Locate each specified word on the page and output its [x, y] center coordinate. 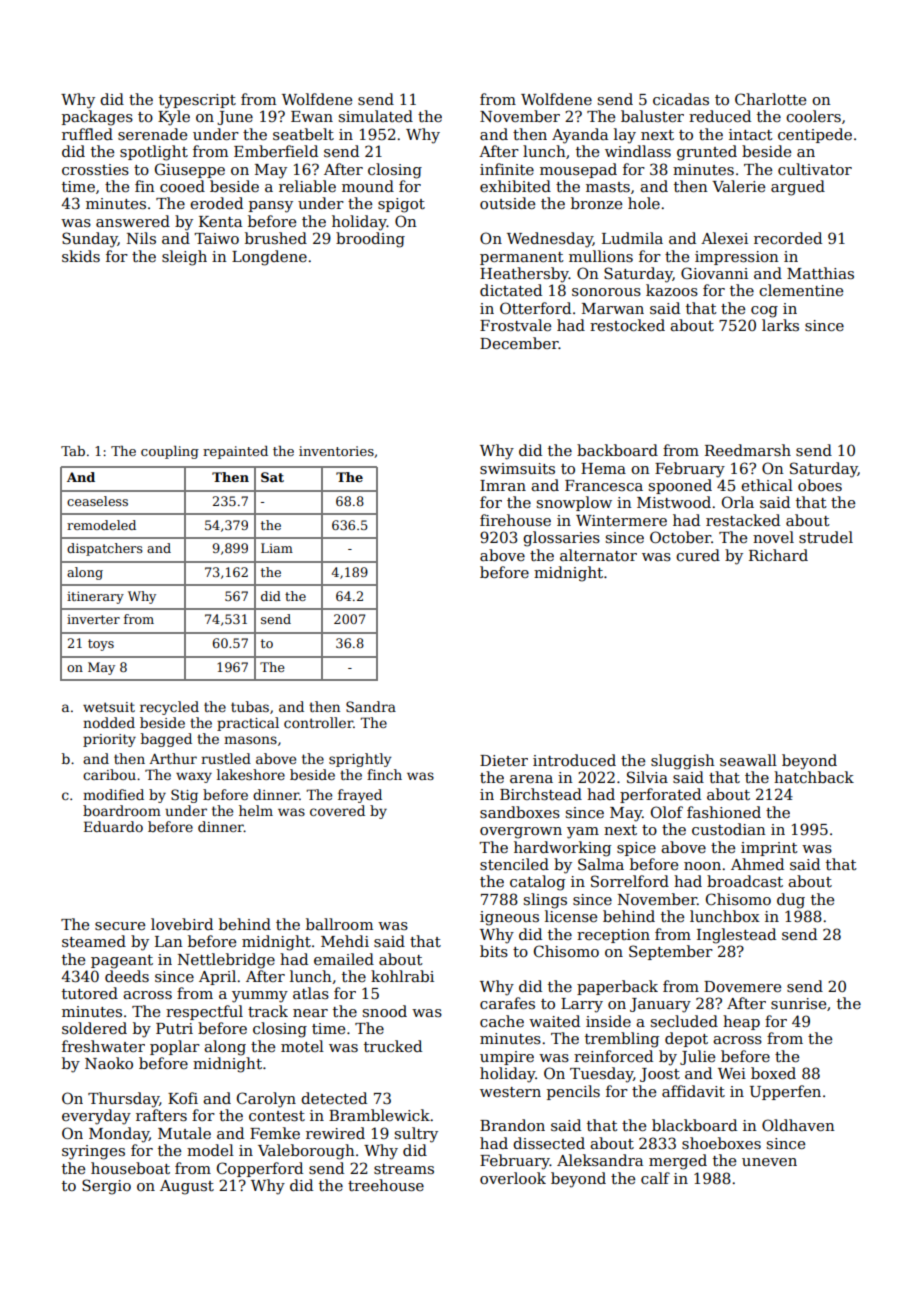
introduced [574, 760]
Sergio [106, 1187]
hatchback [814, 777]
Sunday [90, 240]
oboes [820, 485]
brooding [370, 240]
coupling [170, 452]
